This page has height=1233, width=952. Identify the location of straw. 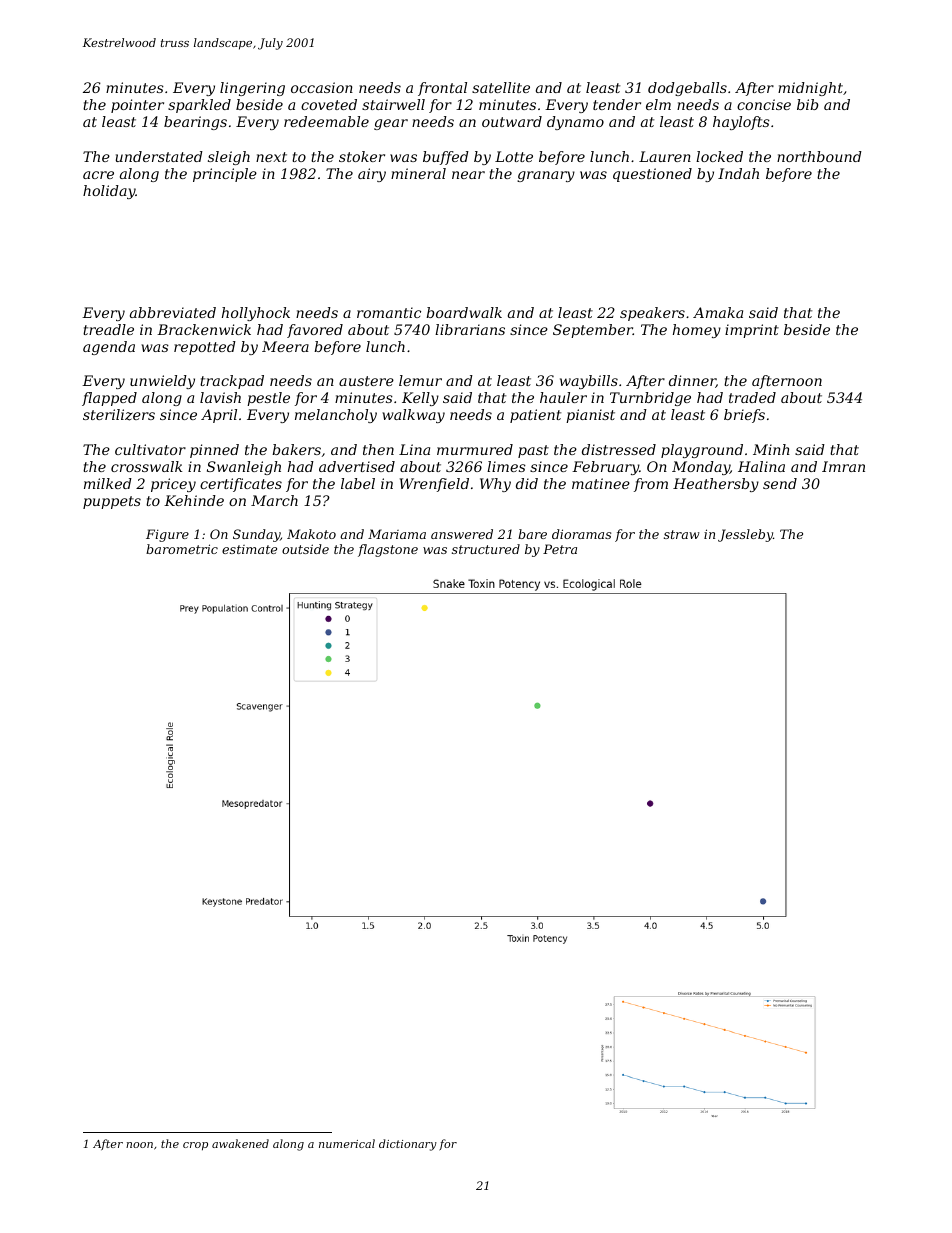
(682, 534).
